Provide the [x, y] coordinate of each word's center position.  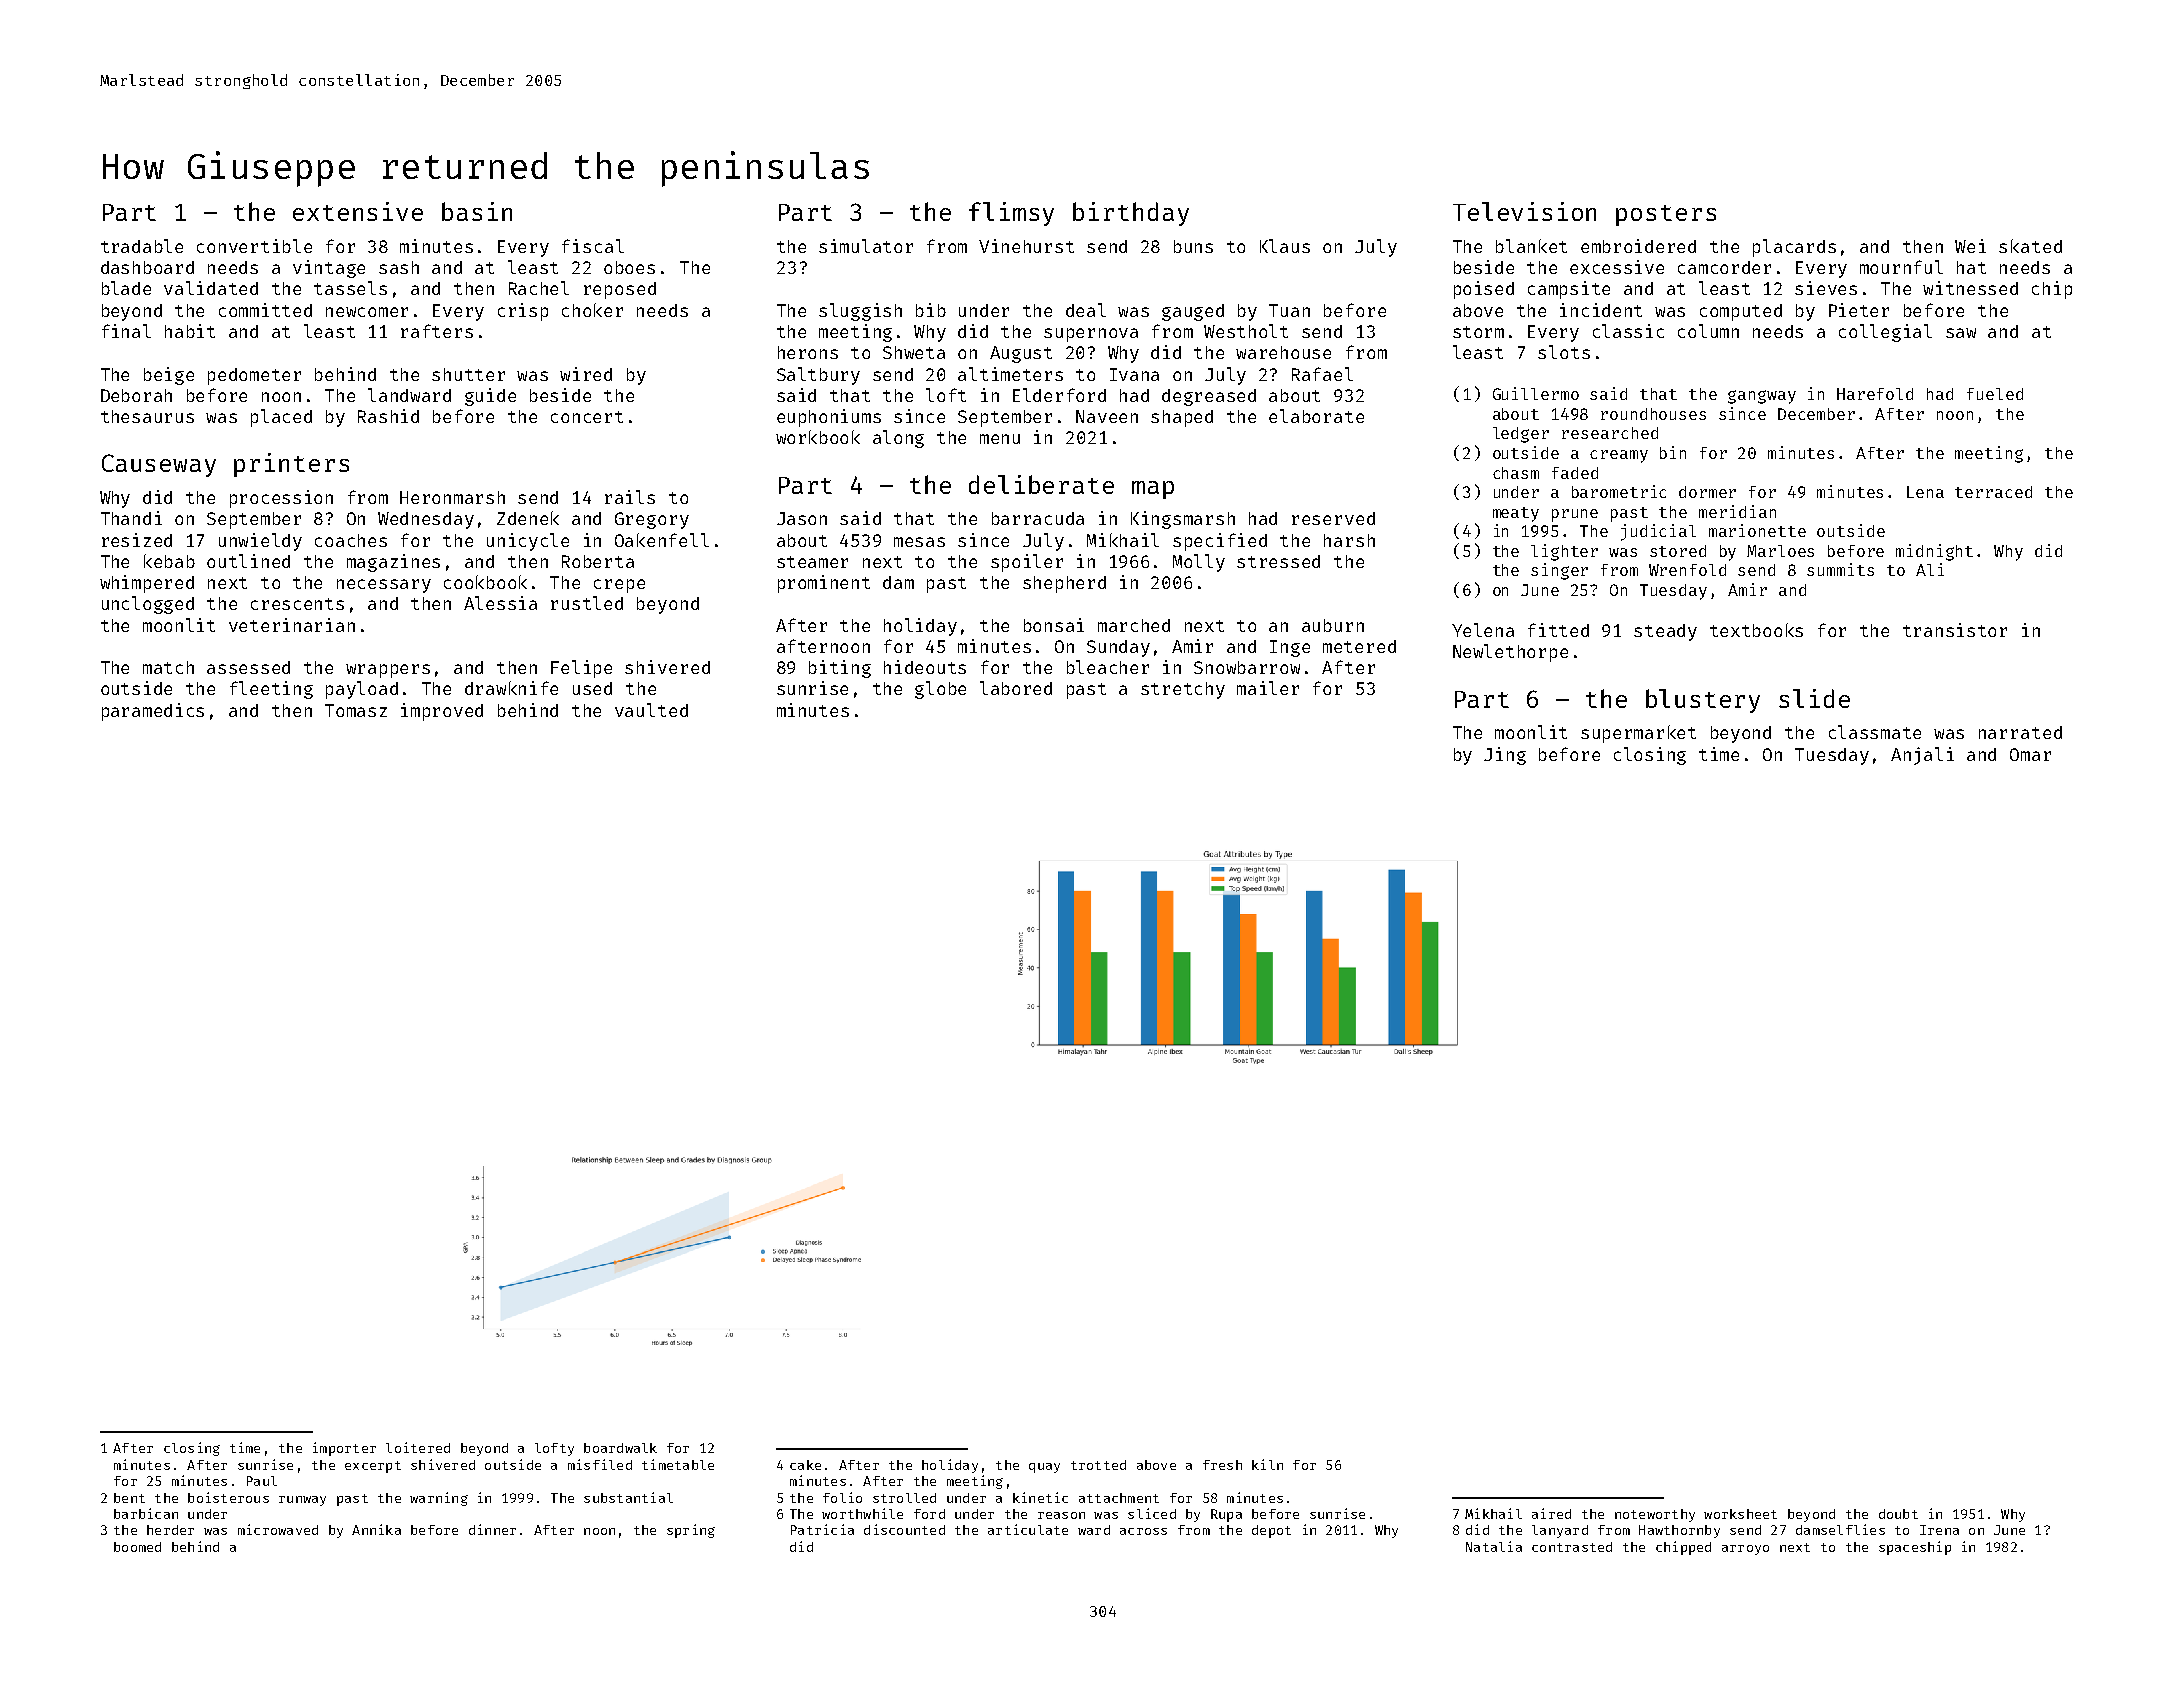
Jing [1505, 756]
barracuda [1038, 518]
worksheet [1740, 1514]
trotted [1098, 1465]
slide [1814, 698]
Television [1524, 211]
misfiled [600, 1464]
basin [477, 211]
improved [442, 712]
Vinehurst [1026, 246]
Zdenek [528, 518]
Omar [2030, 754]
